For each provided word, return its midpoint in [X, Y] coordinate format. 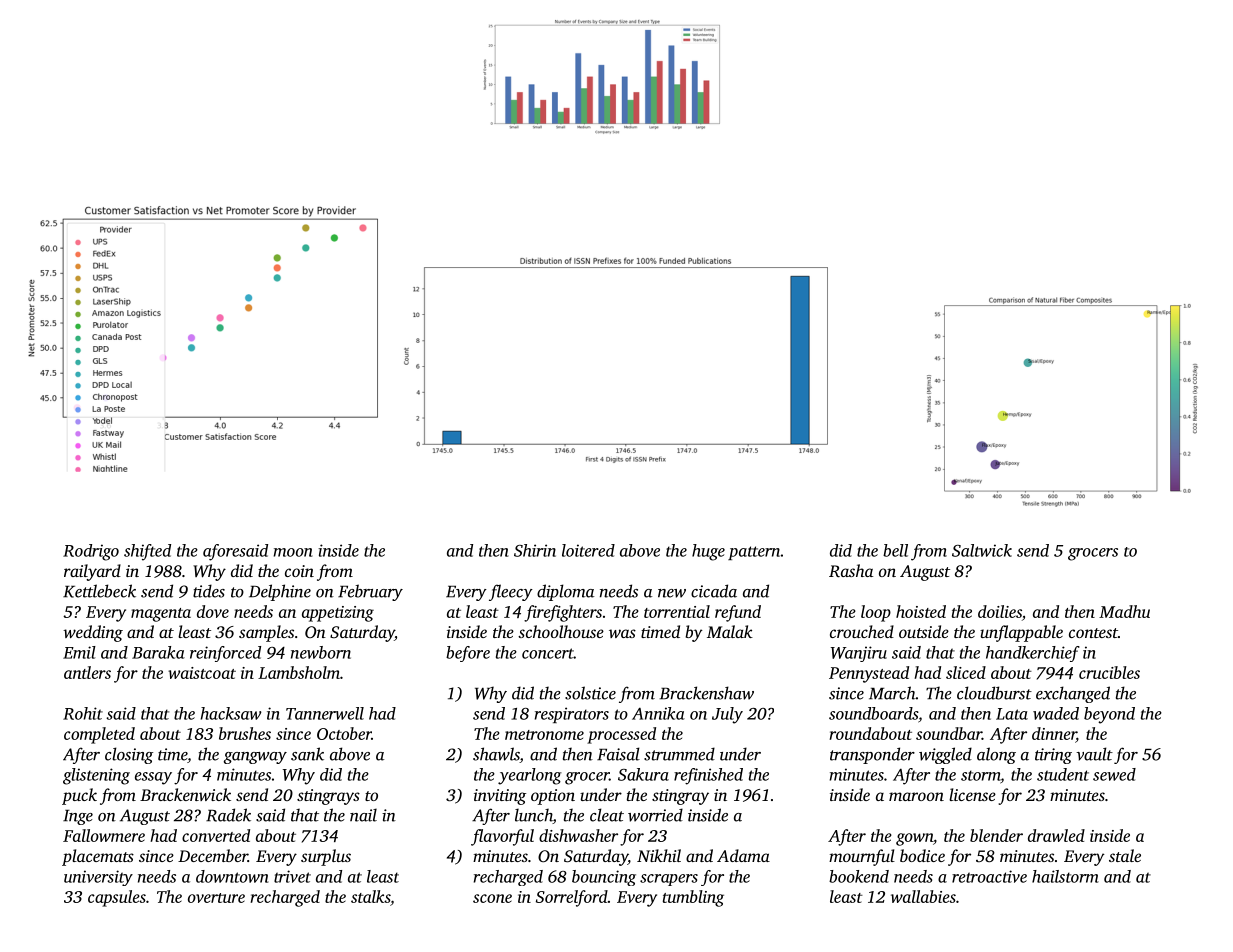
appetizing [338, 614]
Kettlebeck [99, 591]
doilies [1000, 611]
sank [307, 754]
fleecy [511, 592]
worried [655, 815]
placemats [98, 857]
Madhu [1124, 611]
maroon [916, 796]
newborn [321, 652]
